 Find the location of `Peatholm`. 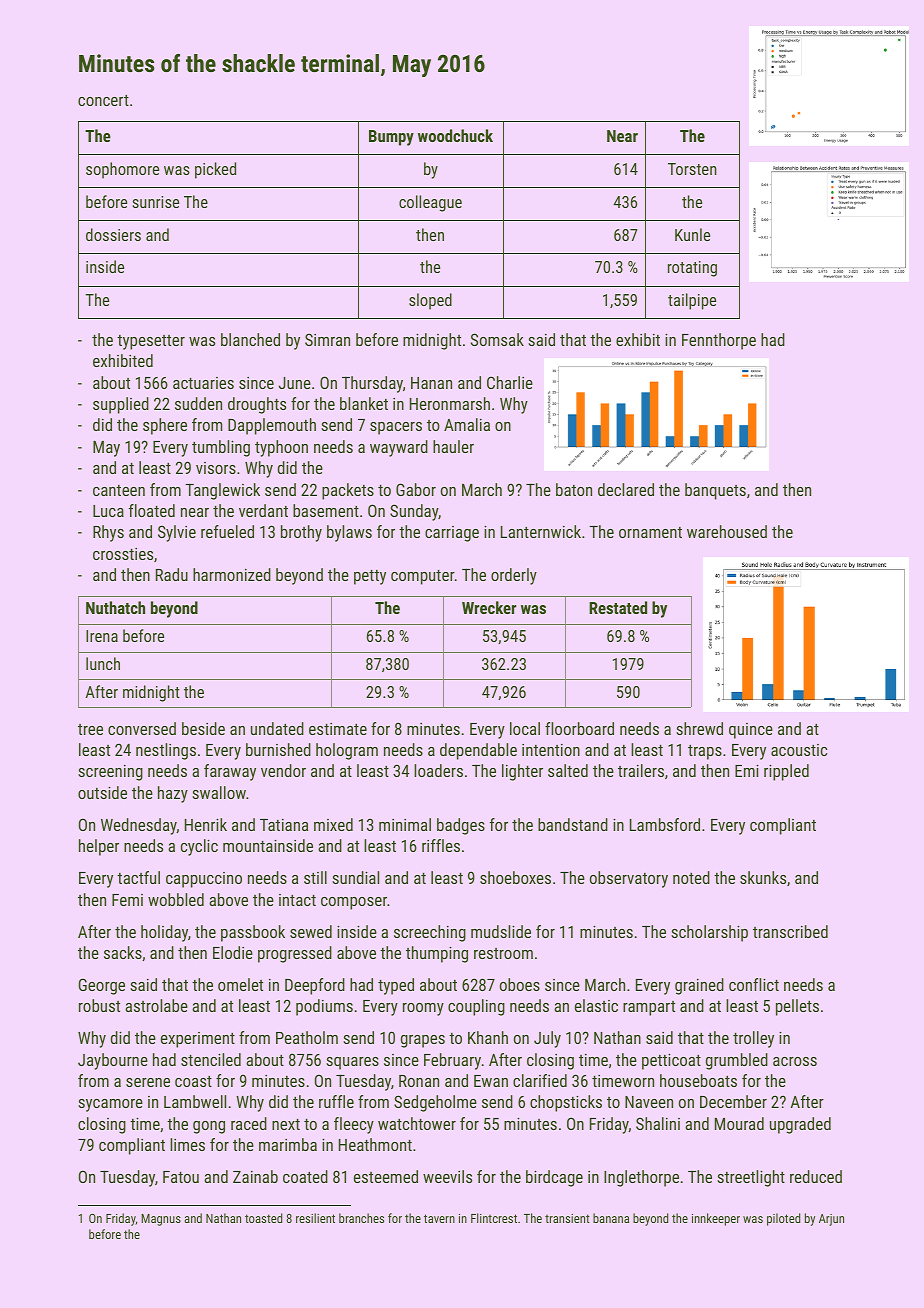

Peatholm is located at coordinates (307, 1037).
